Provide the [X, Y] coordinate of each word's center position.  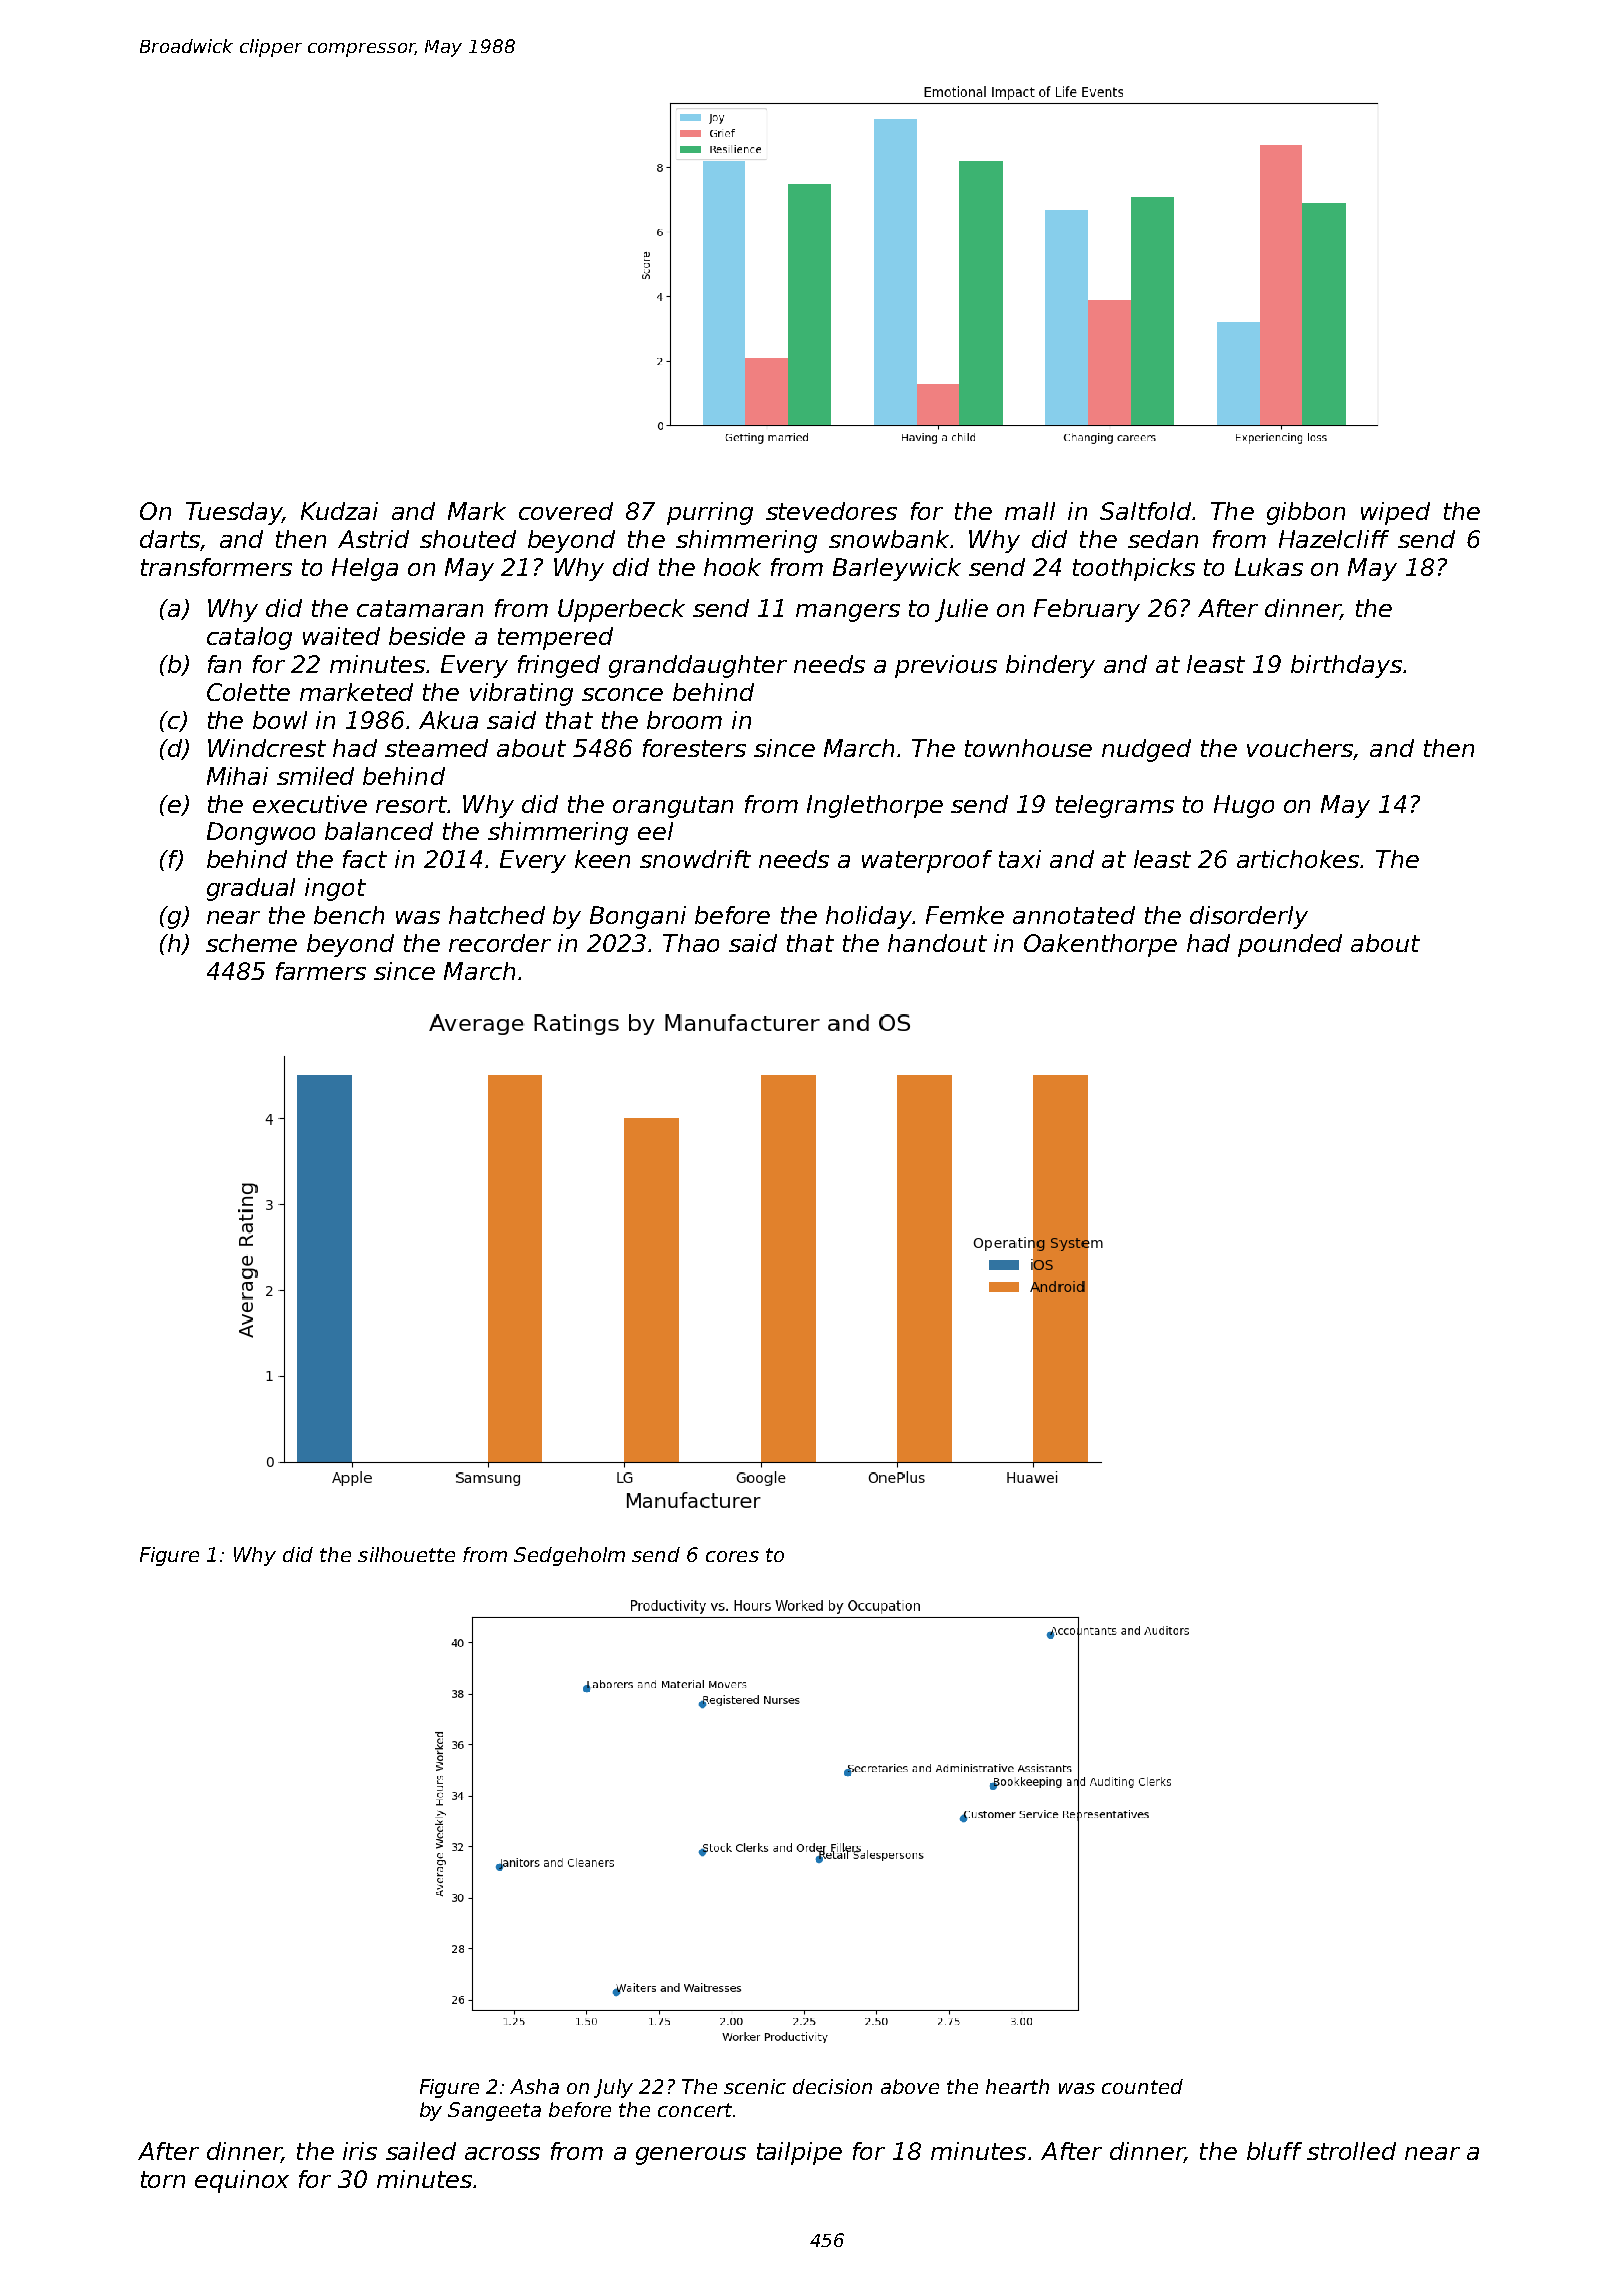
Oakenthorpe [1100, 945]
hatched [497, 915]
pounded [1290, 945]
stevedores [831, 511]
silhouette [406, 1554]
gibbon [1306, 513]
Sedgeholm [569, 1556]
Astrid [373, 539]
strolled [1351, 2151]
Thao [691, 943]
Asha [534, 2086]
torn [163, 2179]
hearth [1017, 2086]
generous [691, 2156]
